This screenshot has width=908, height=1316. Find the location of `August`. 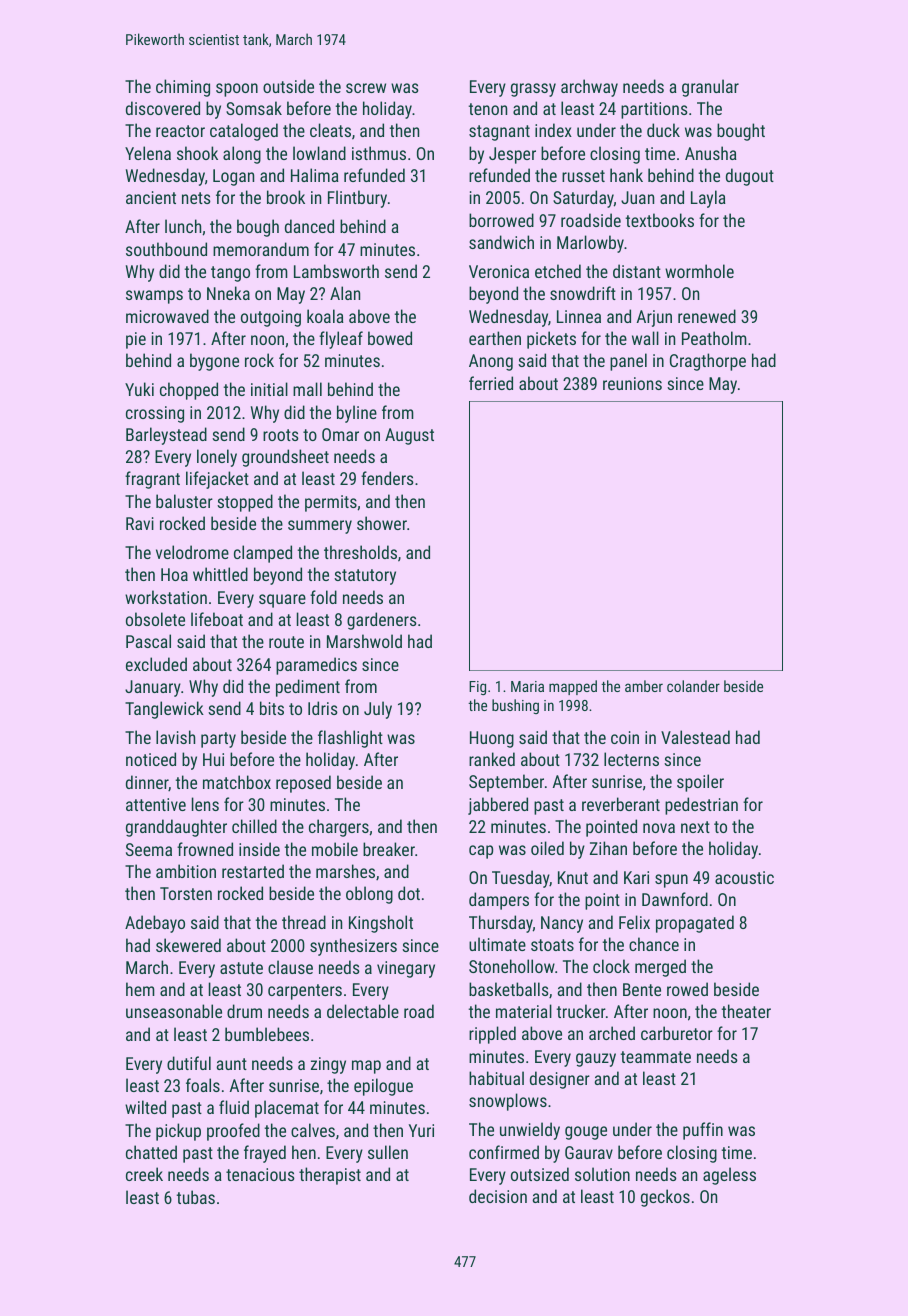

August is located at coordinates (409, 436).
